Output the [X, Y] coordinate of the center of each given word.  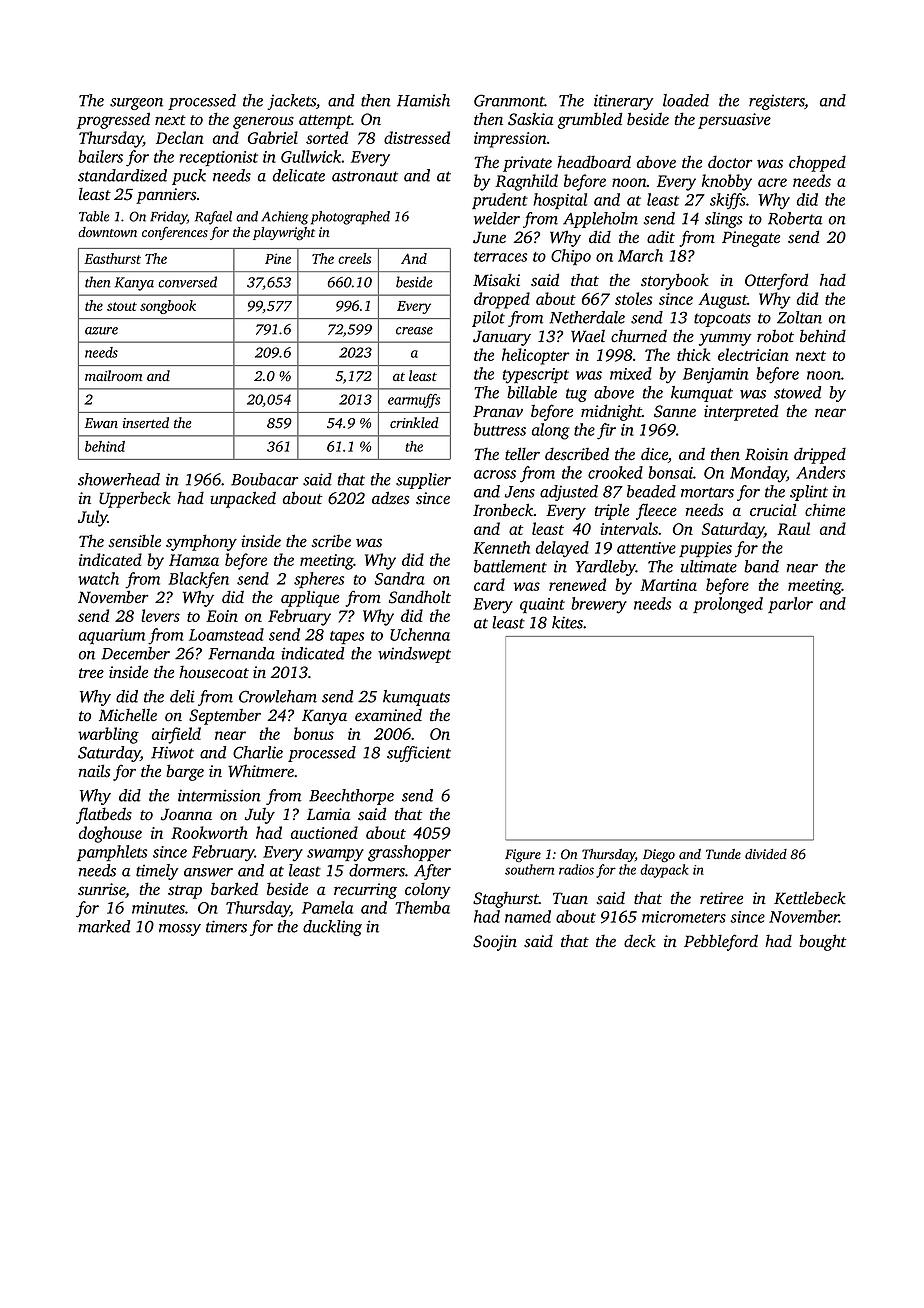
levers [160, 615]
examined [388, 715]
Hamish [423, 100]
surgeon [136, 104]
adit [661, 236]
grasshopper [409, 853]
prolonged [728, 605]
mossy [180, 930]
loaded [686, 100]
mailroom [113, 376]
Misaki [496, 280]
